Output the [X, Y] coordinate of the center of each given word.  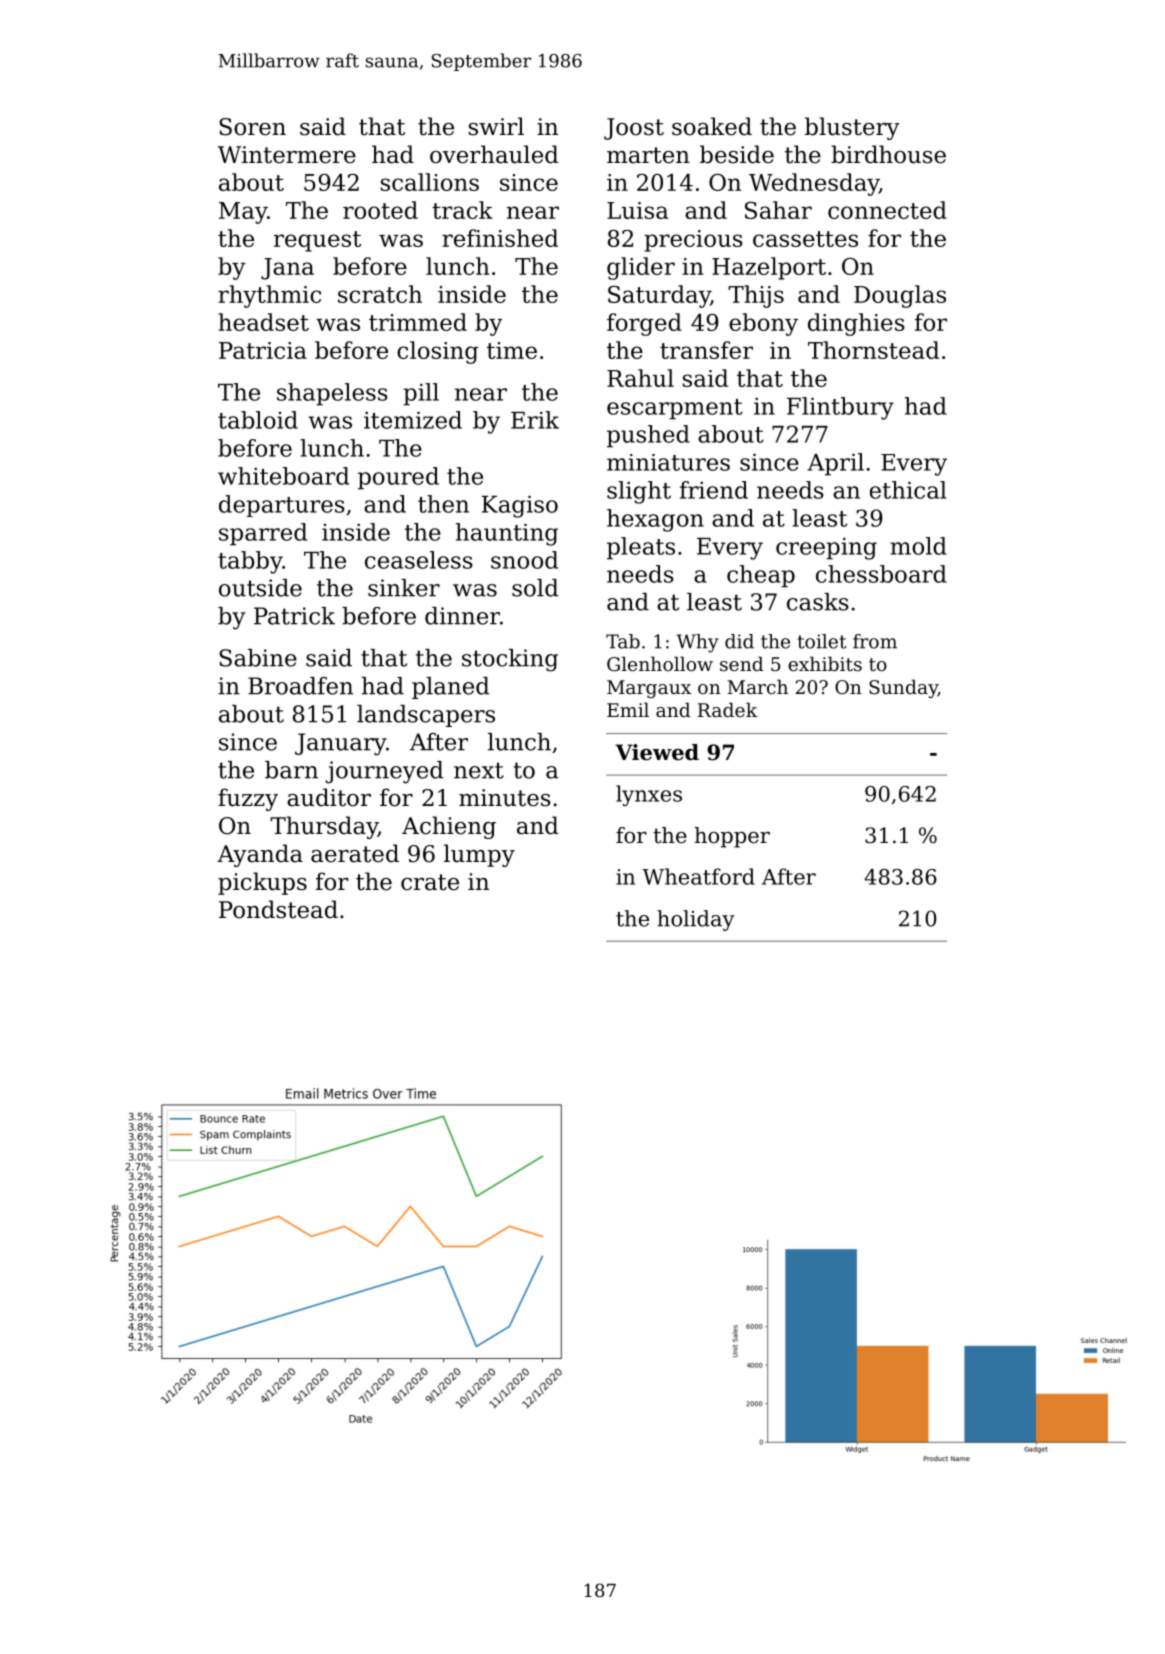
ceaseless [419, 560]
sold [535, 588]
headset [263, 322]
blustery [852, 128]
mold [918, 546]
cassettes [805, 239]
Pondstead [278, 909]
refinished [500, 238]
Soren [252, 127]
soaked [712, 126]
